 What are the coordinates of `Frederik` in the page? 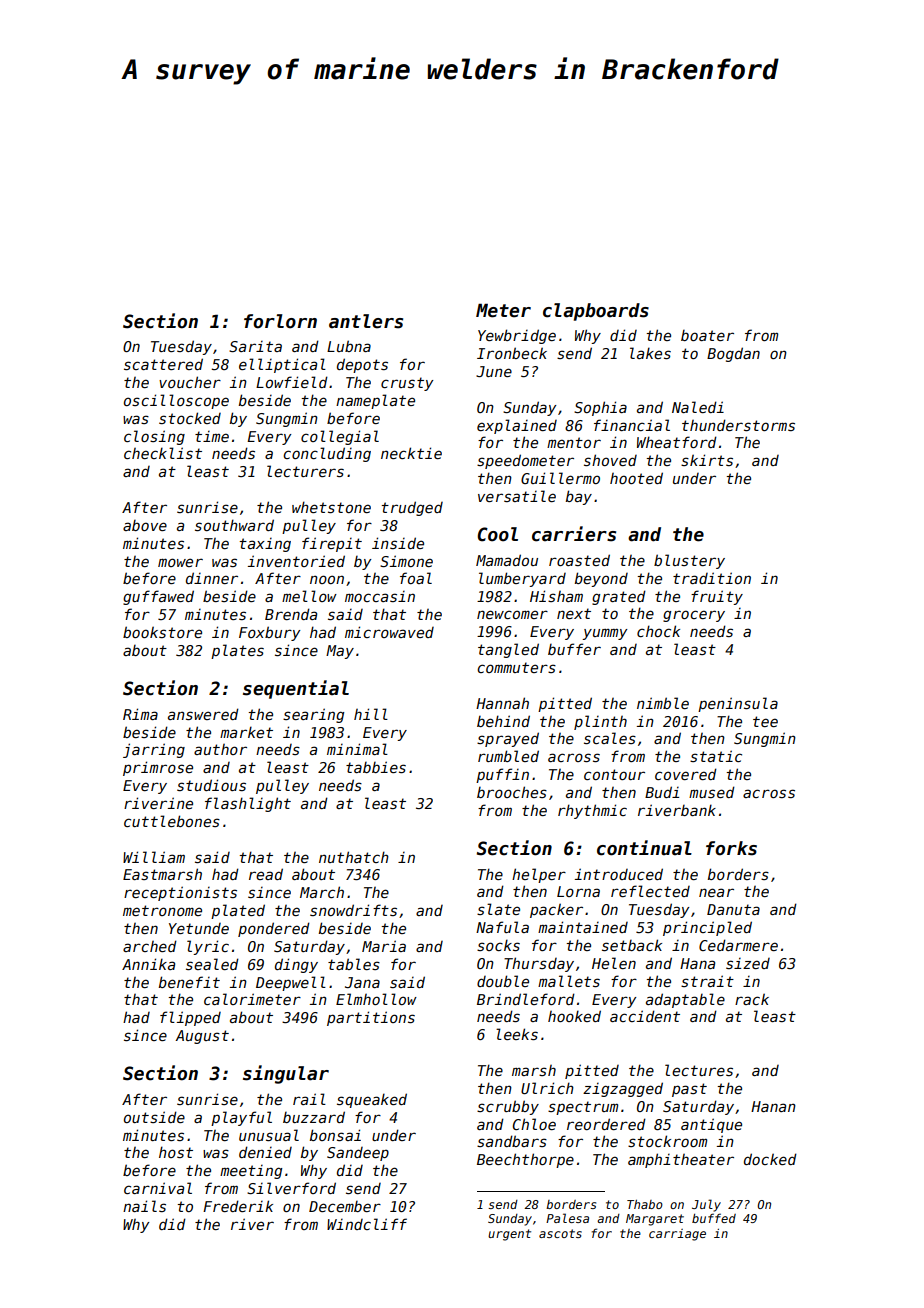 It's located at (238, 1206).
